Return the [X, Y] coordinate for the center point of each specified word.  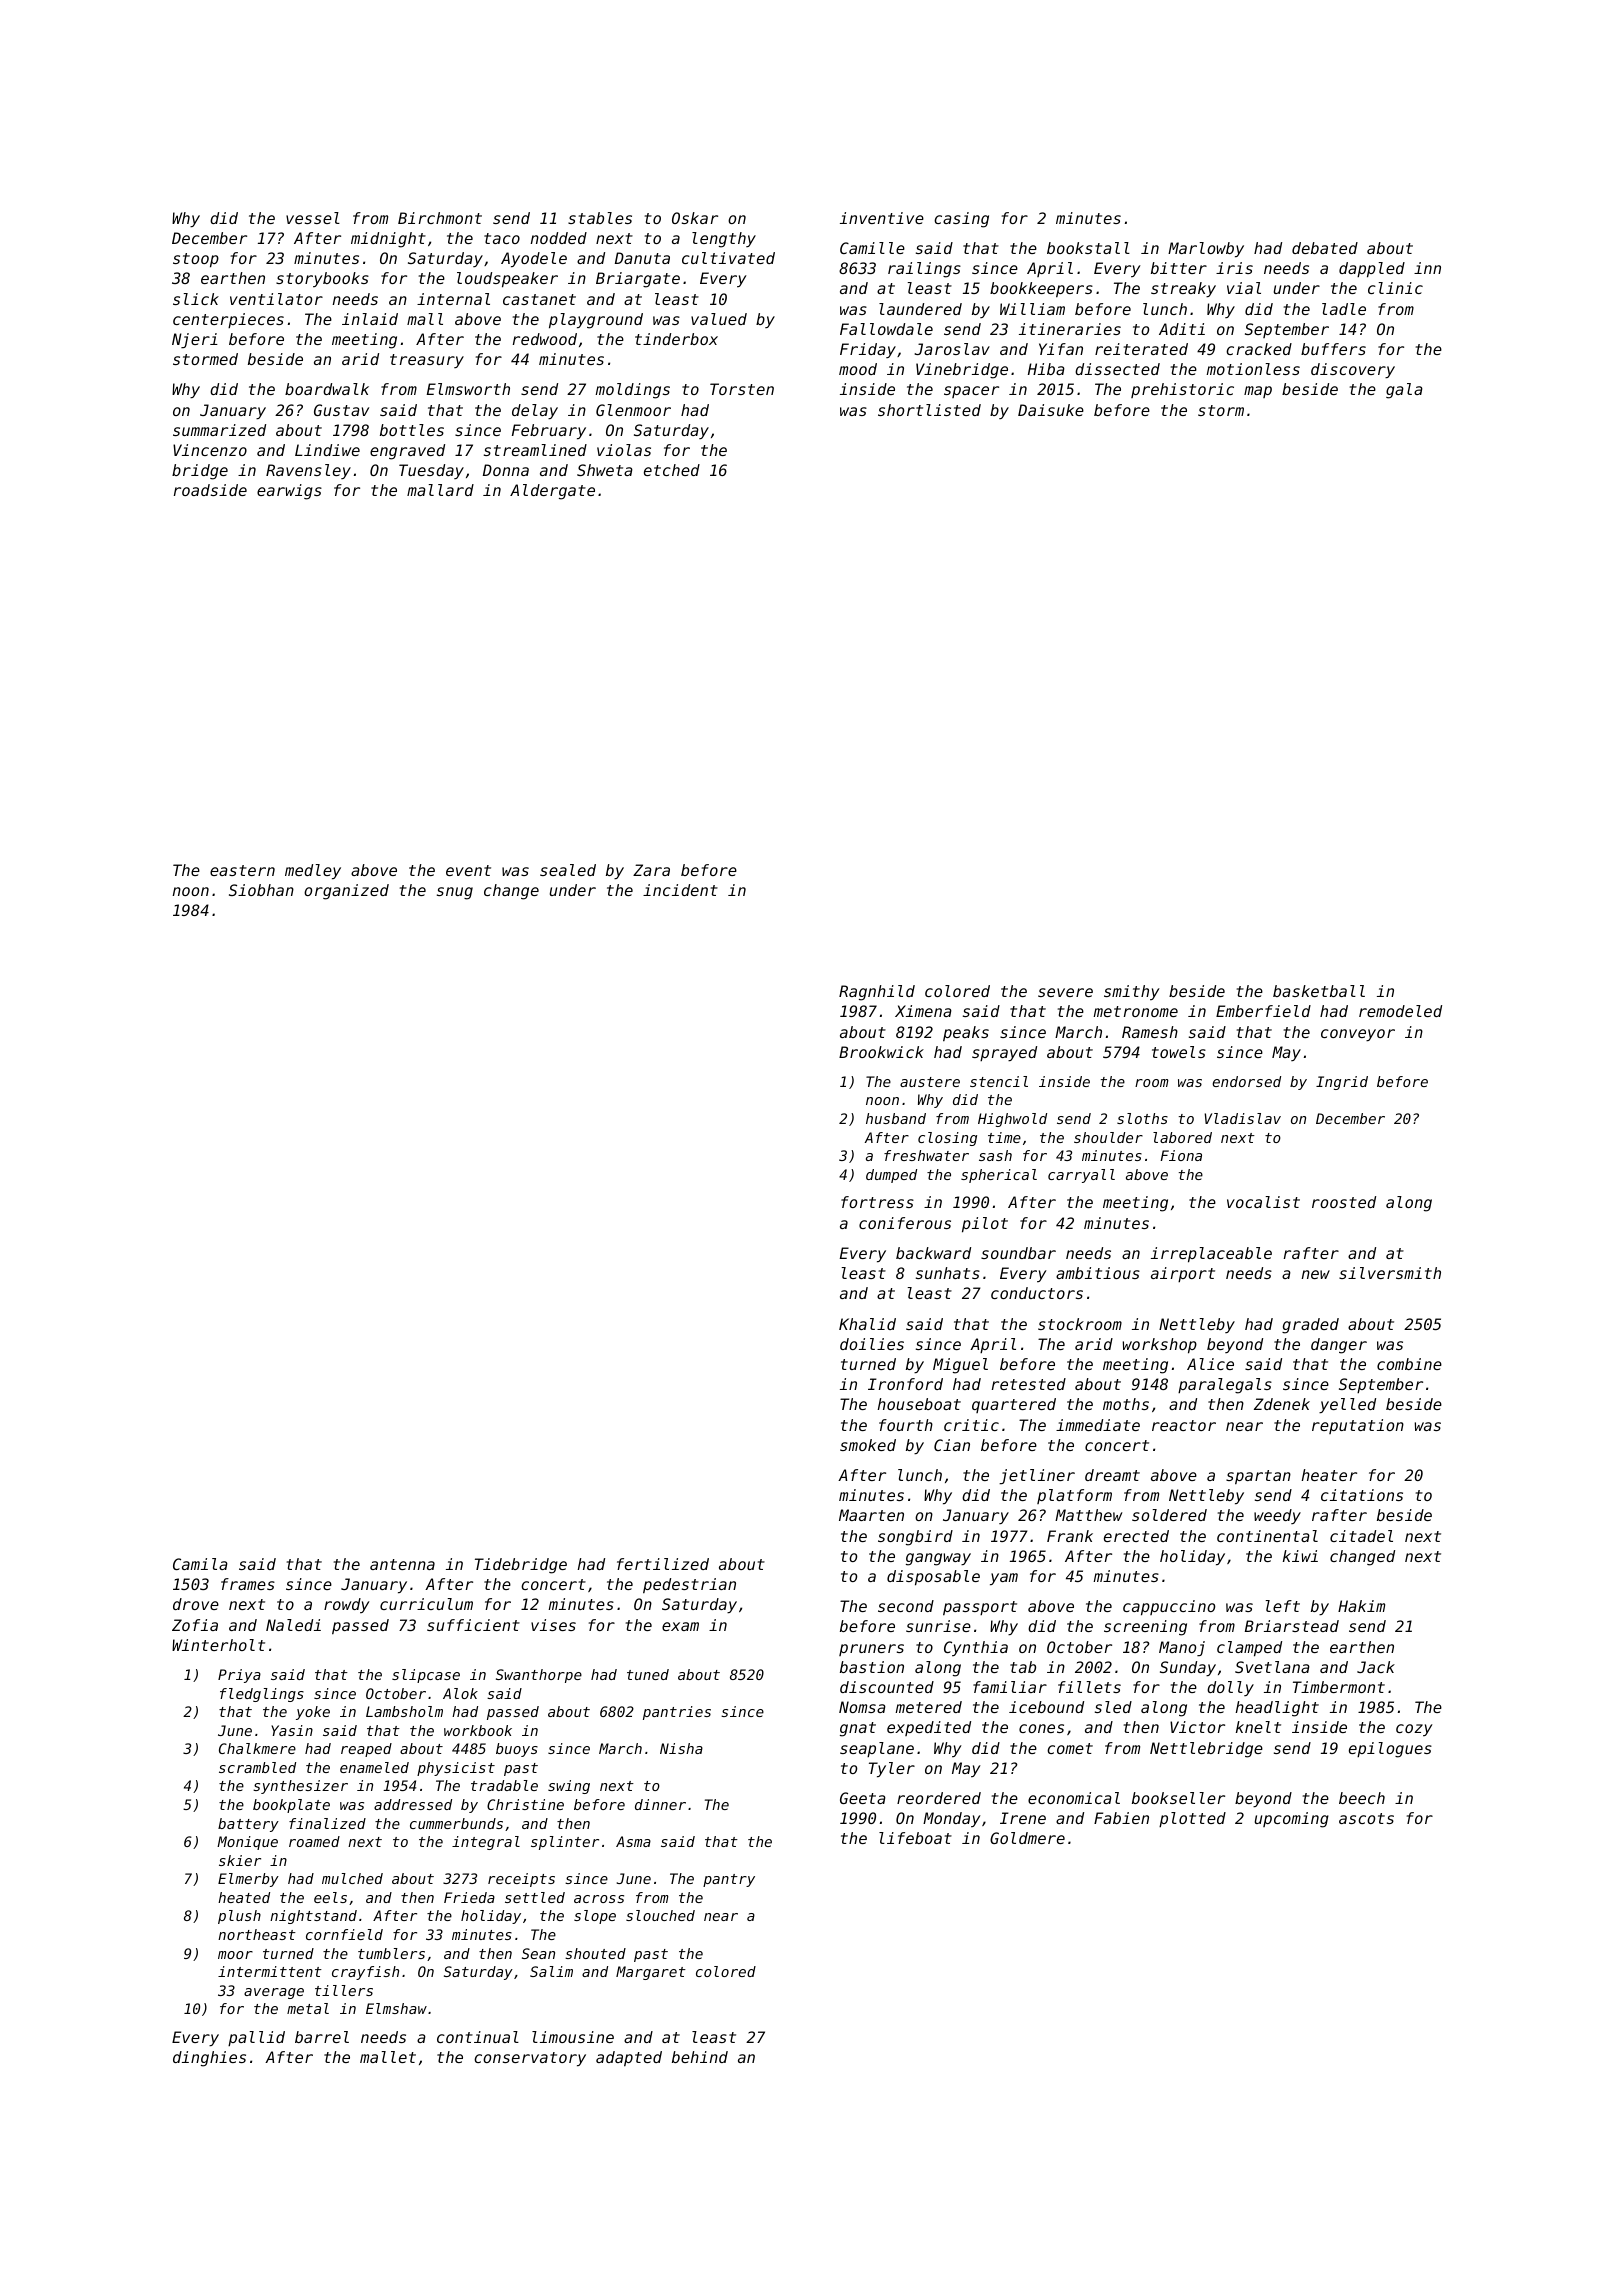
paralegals [1225, 1386]
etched [672, 470]
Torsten [742, 389]
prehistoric [1182, 390]
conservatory [530, 2059]
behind [700, 2057]
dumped [891, 1176]
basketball [1319, 991]
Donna [506, 470]
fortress [877, 1202]
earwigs [289, 492]
